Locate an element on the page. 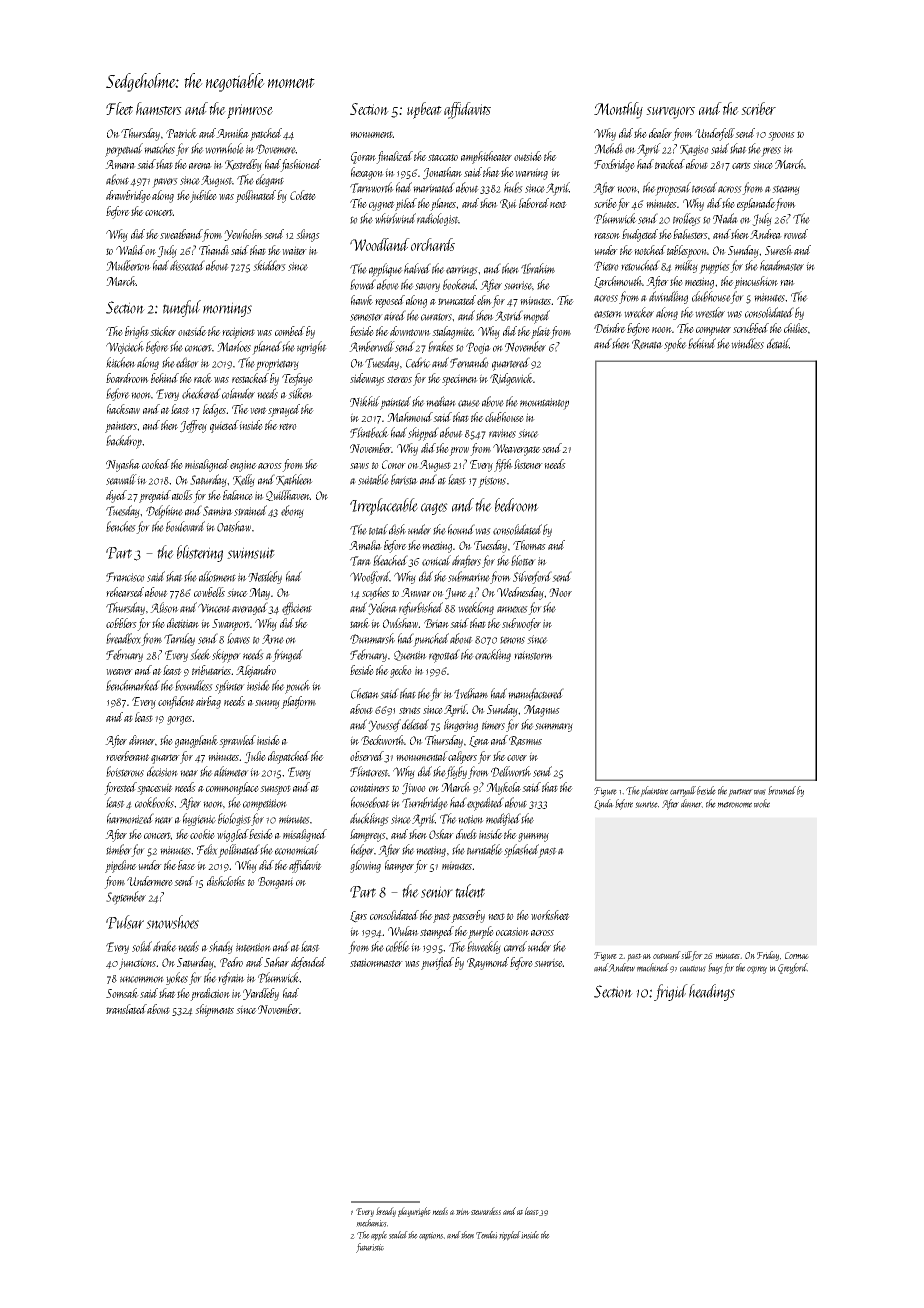 This image has height=1308, width=924. scythes is located at coordinates (376, 593).
